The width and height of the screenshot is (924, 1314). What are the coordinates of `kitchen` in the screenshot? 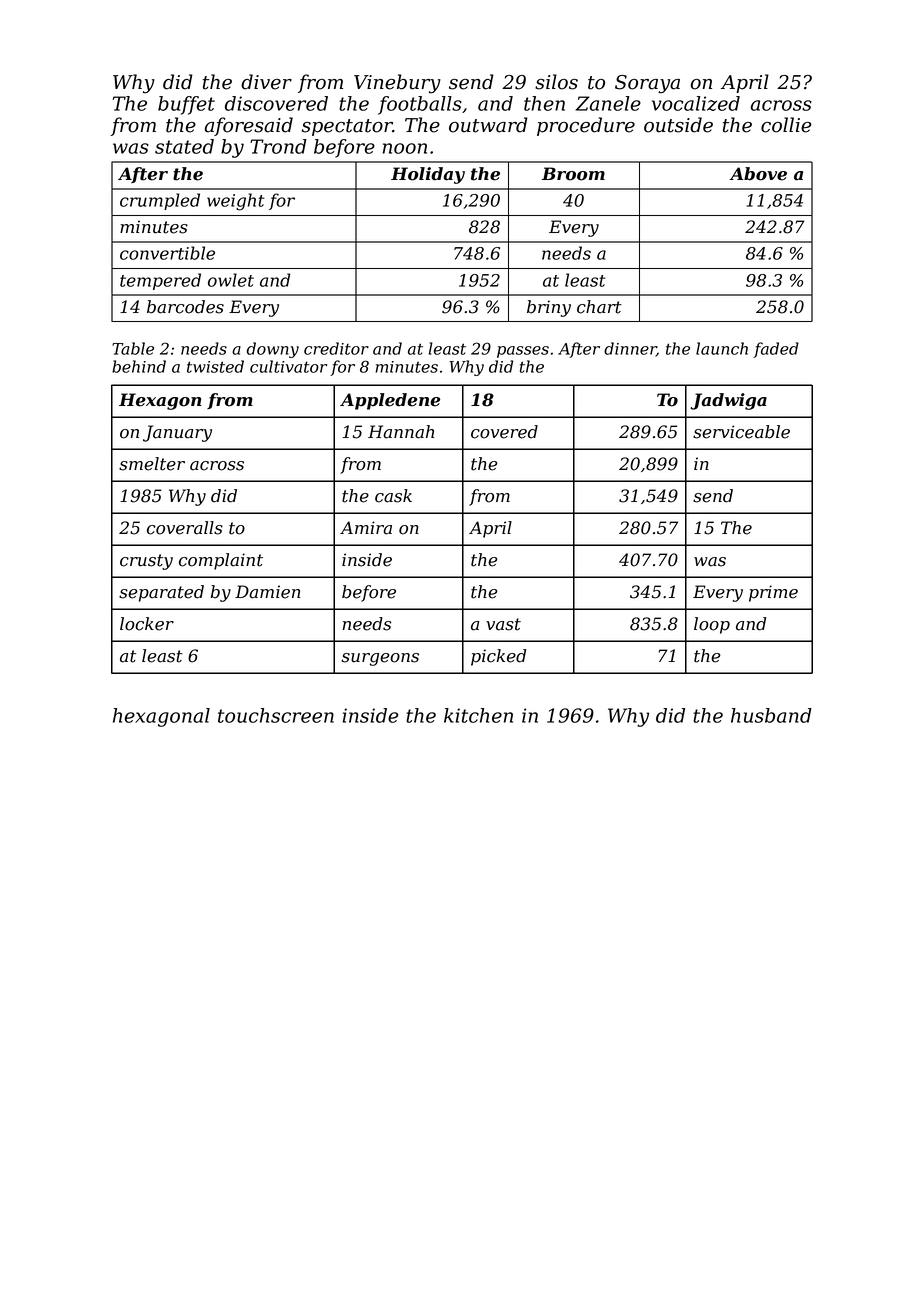 It's located at (478, 715).
